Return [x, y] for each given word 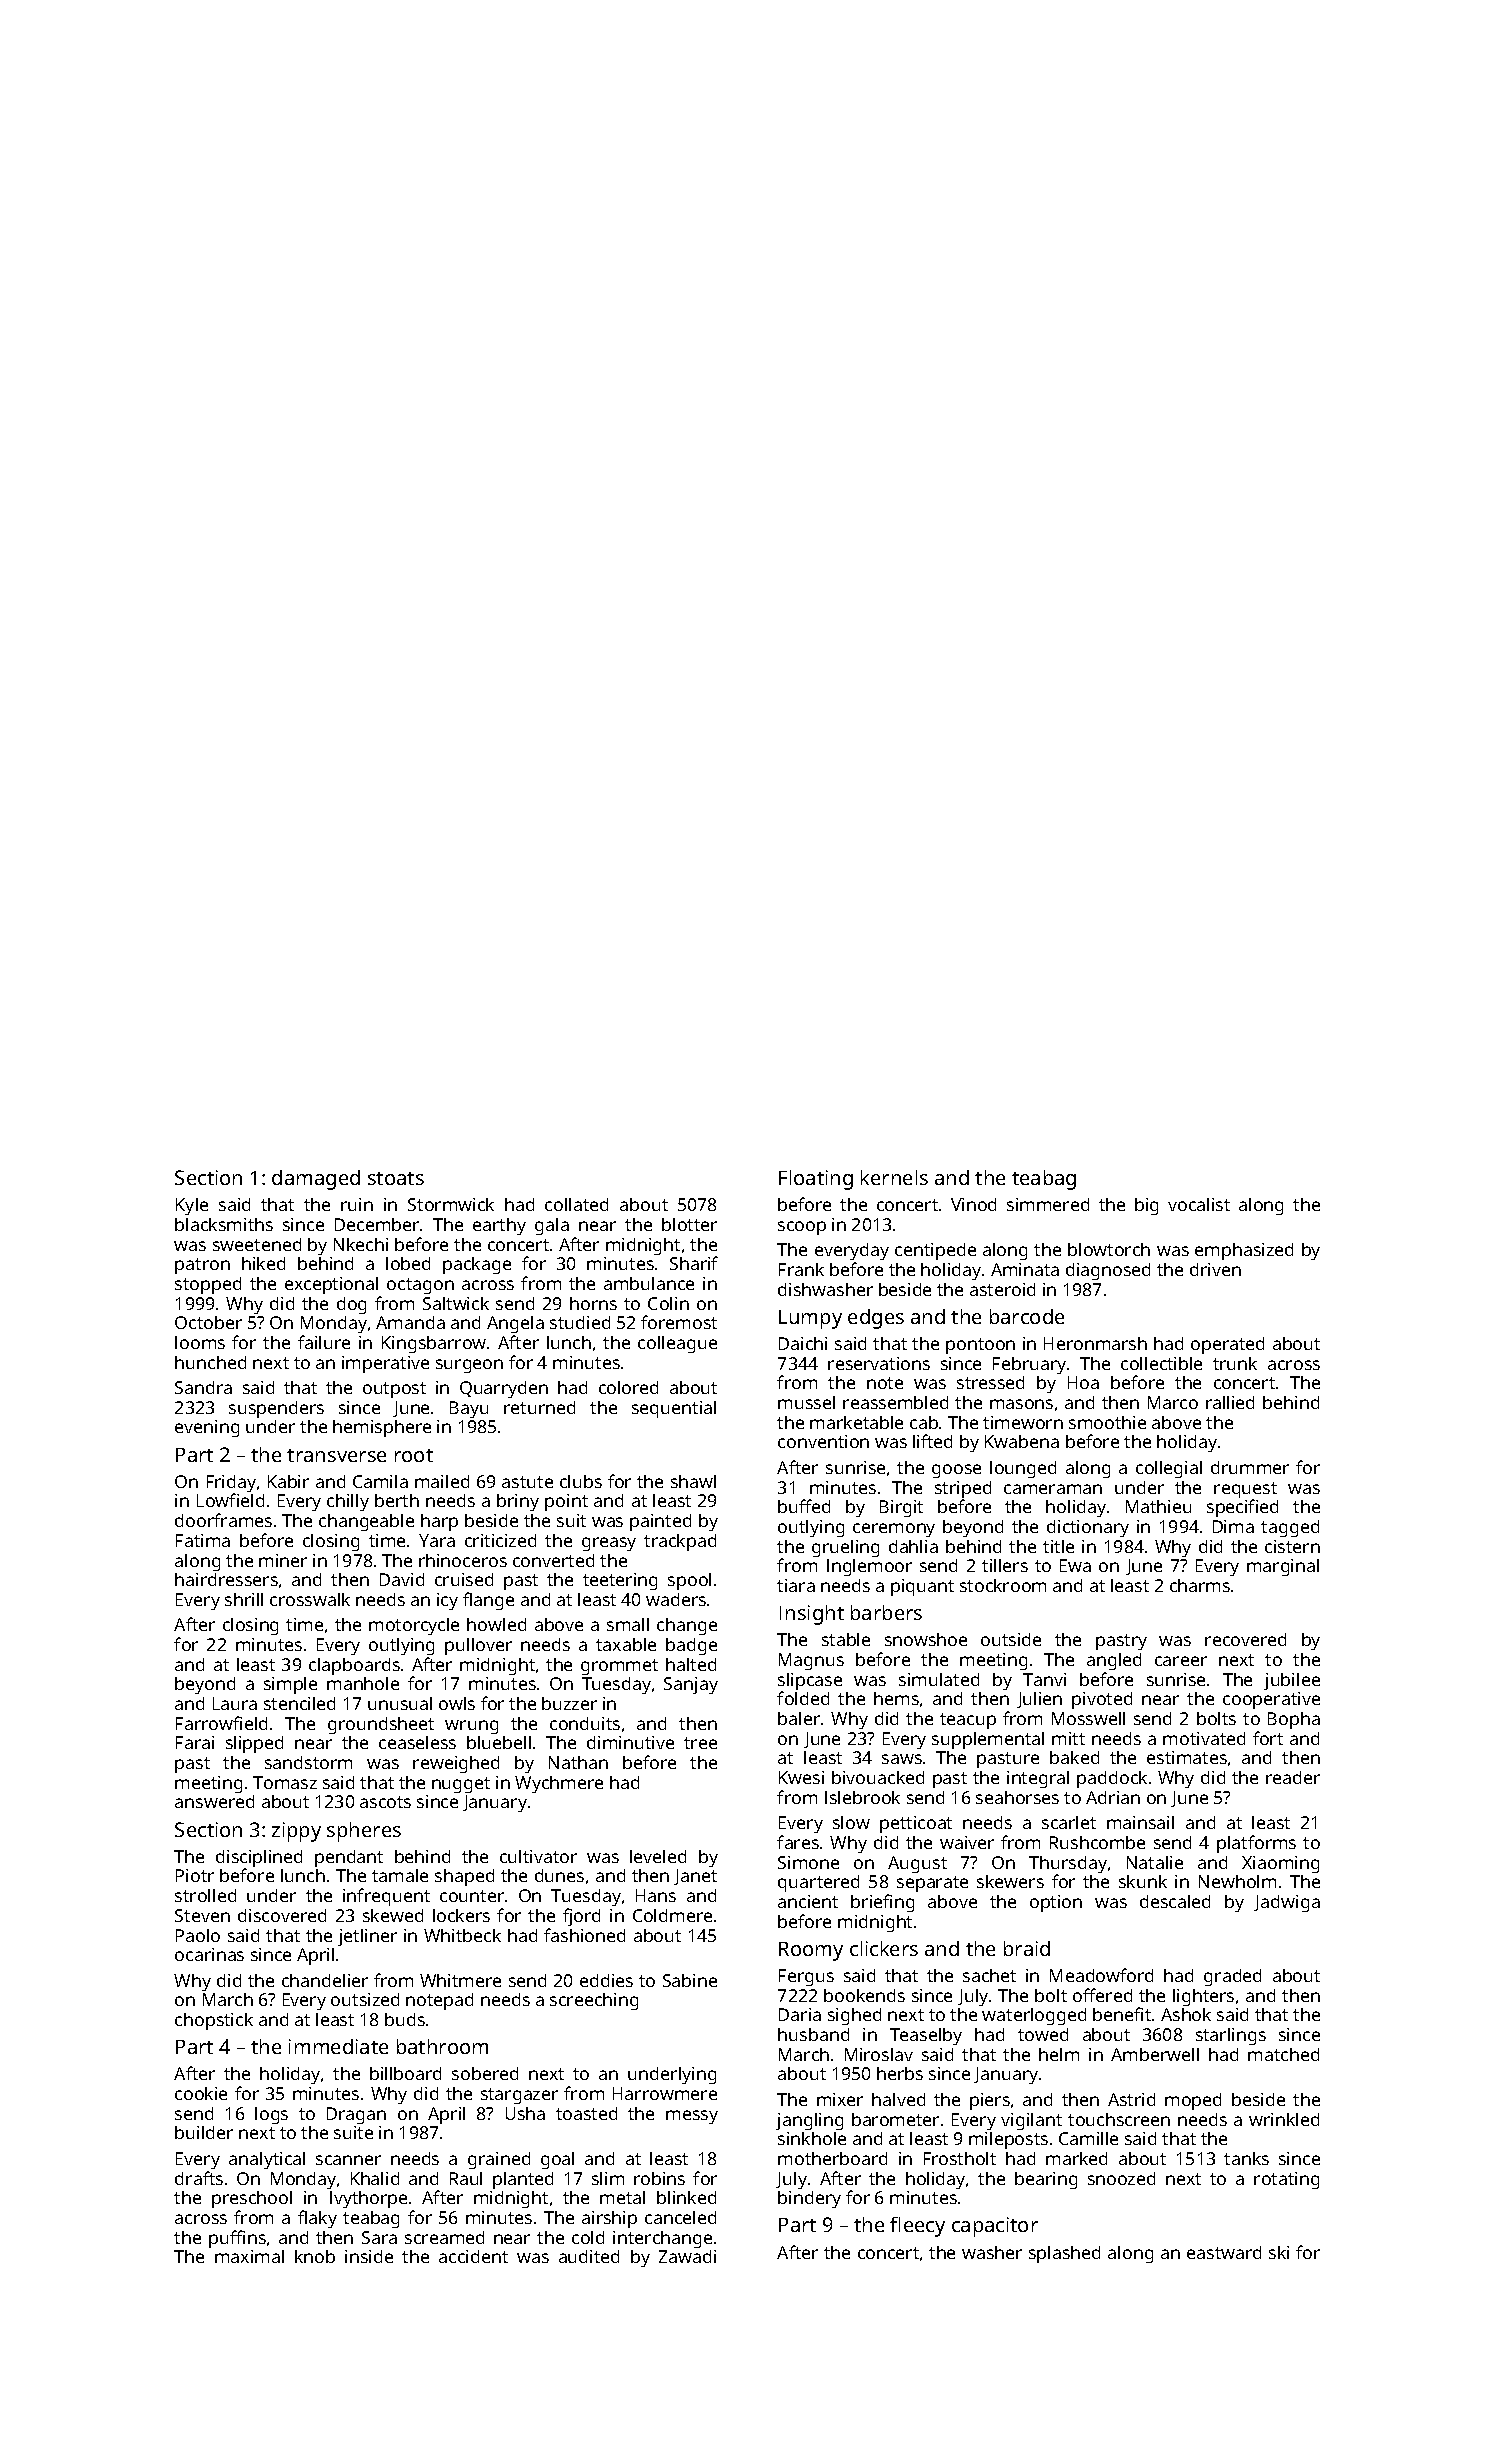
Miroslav [879, 2054]
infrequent [386, 1897]
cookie [201, 2093]
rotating [1286, 2180]
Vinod [973, 1204]
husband [813, 2034]
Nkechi [361, 1244]
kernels [894, 1177]
